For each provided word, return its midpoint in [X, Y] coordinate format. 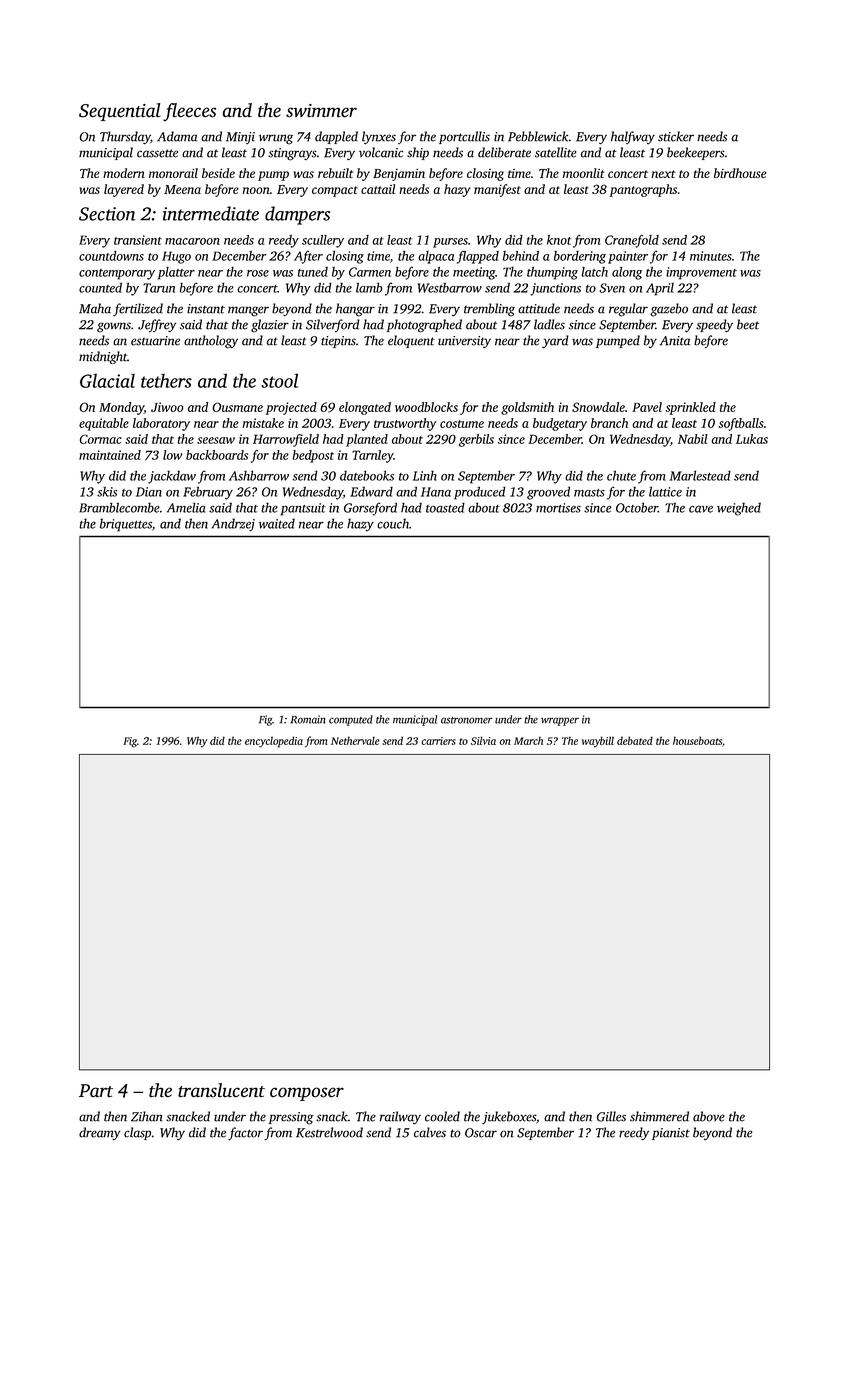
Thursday [125, 137]
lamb [369, 287]
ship [418, 153]
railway [400, 1118]
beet [748, 324]
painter [628, 257]
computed [351, 720]
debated [635, 740]
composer [307, 1094]
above [709, 1116]
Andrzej [233, 525]
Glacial [107, 380]
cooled [442, 1116]
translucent [221, 1090]
